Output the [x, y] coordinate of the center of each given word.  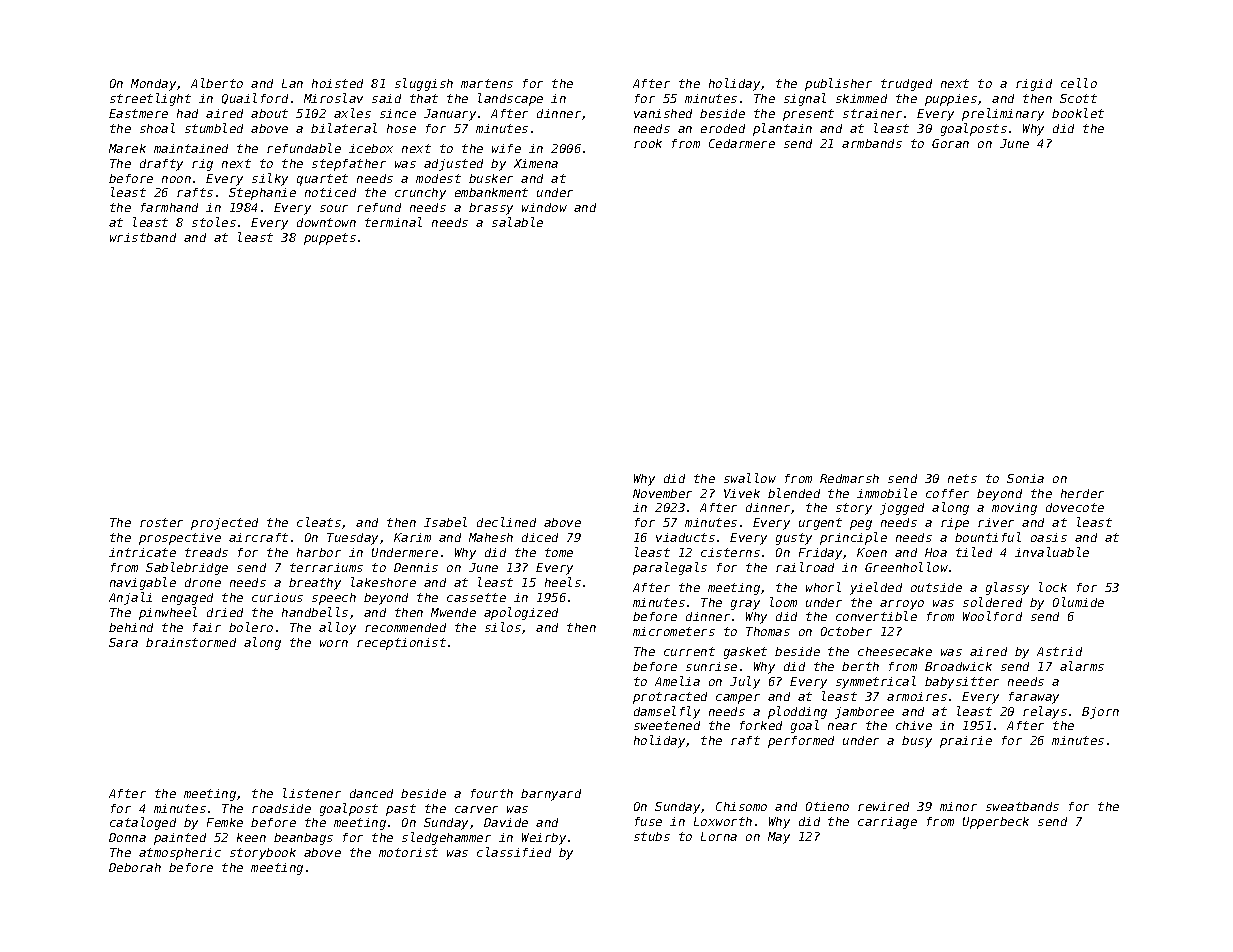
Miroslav [333, 98]
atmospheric [180, 854]
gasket [745, 653]
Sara [123, 642]
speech [334, 599]
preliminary [1003, 114]
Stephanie [262, 194]
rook [648, 143]
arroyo [902, 605]
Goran [950, 143]
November [662, 493]
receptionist [401, 644]
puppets [330, 239]
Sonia [1025, 478]
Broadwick [958, 666]
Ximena [536, 163]
